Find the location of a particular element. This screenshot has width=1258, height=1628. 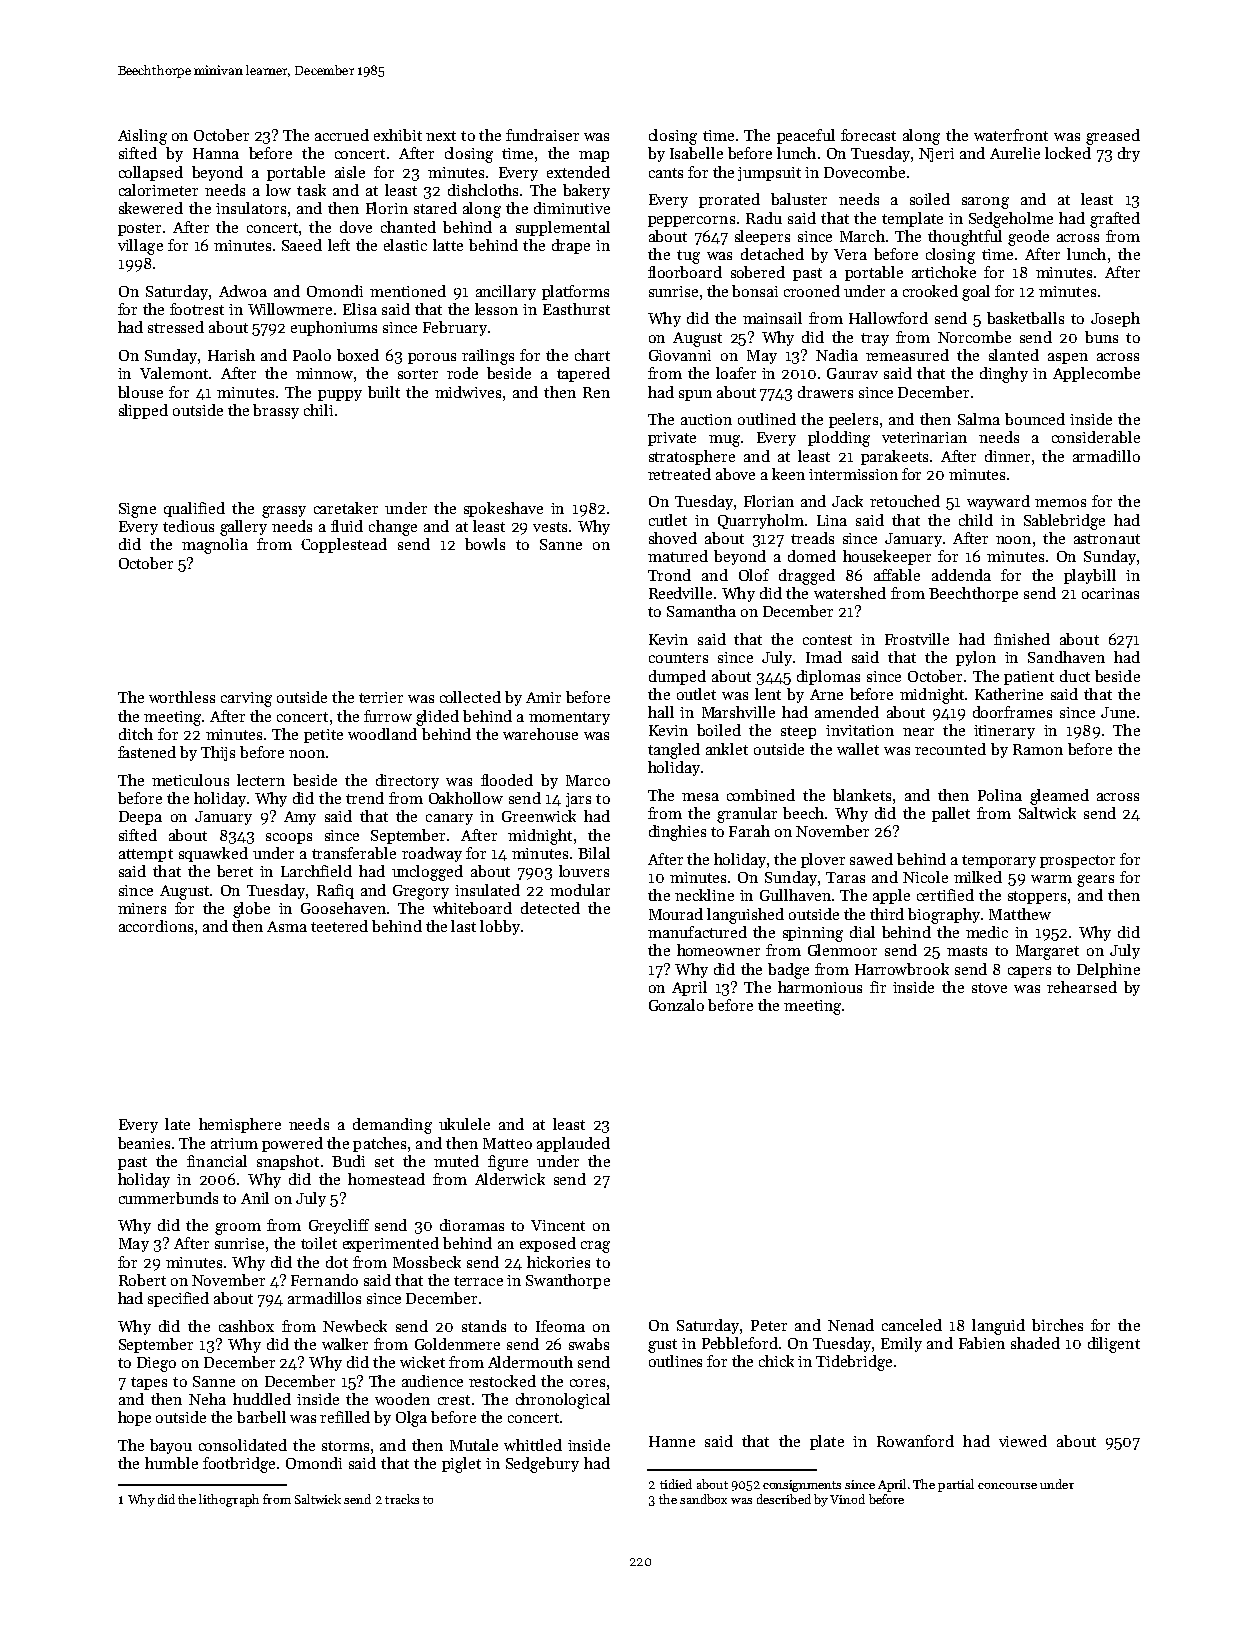

artichoke is located at coordinates (944, 272).
